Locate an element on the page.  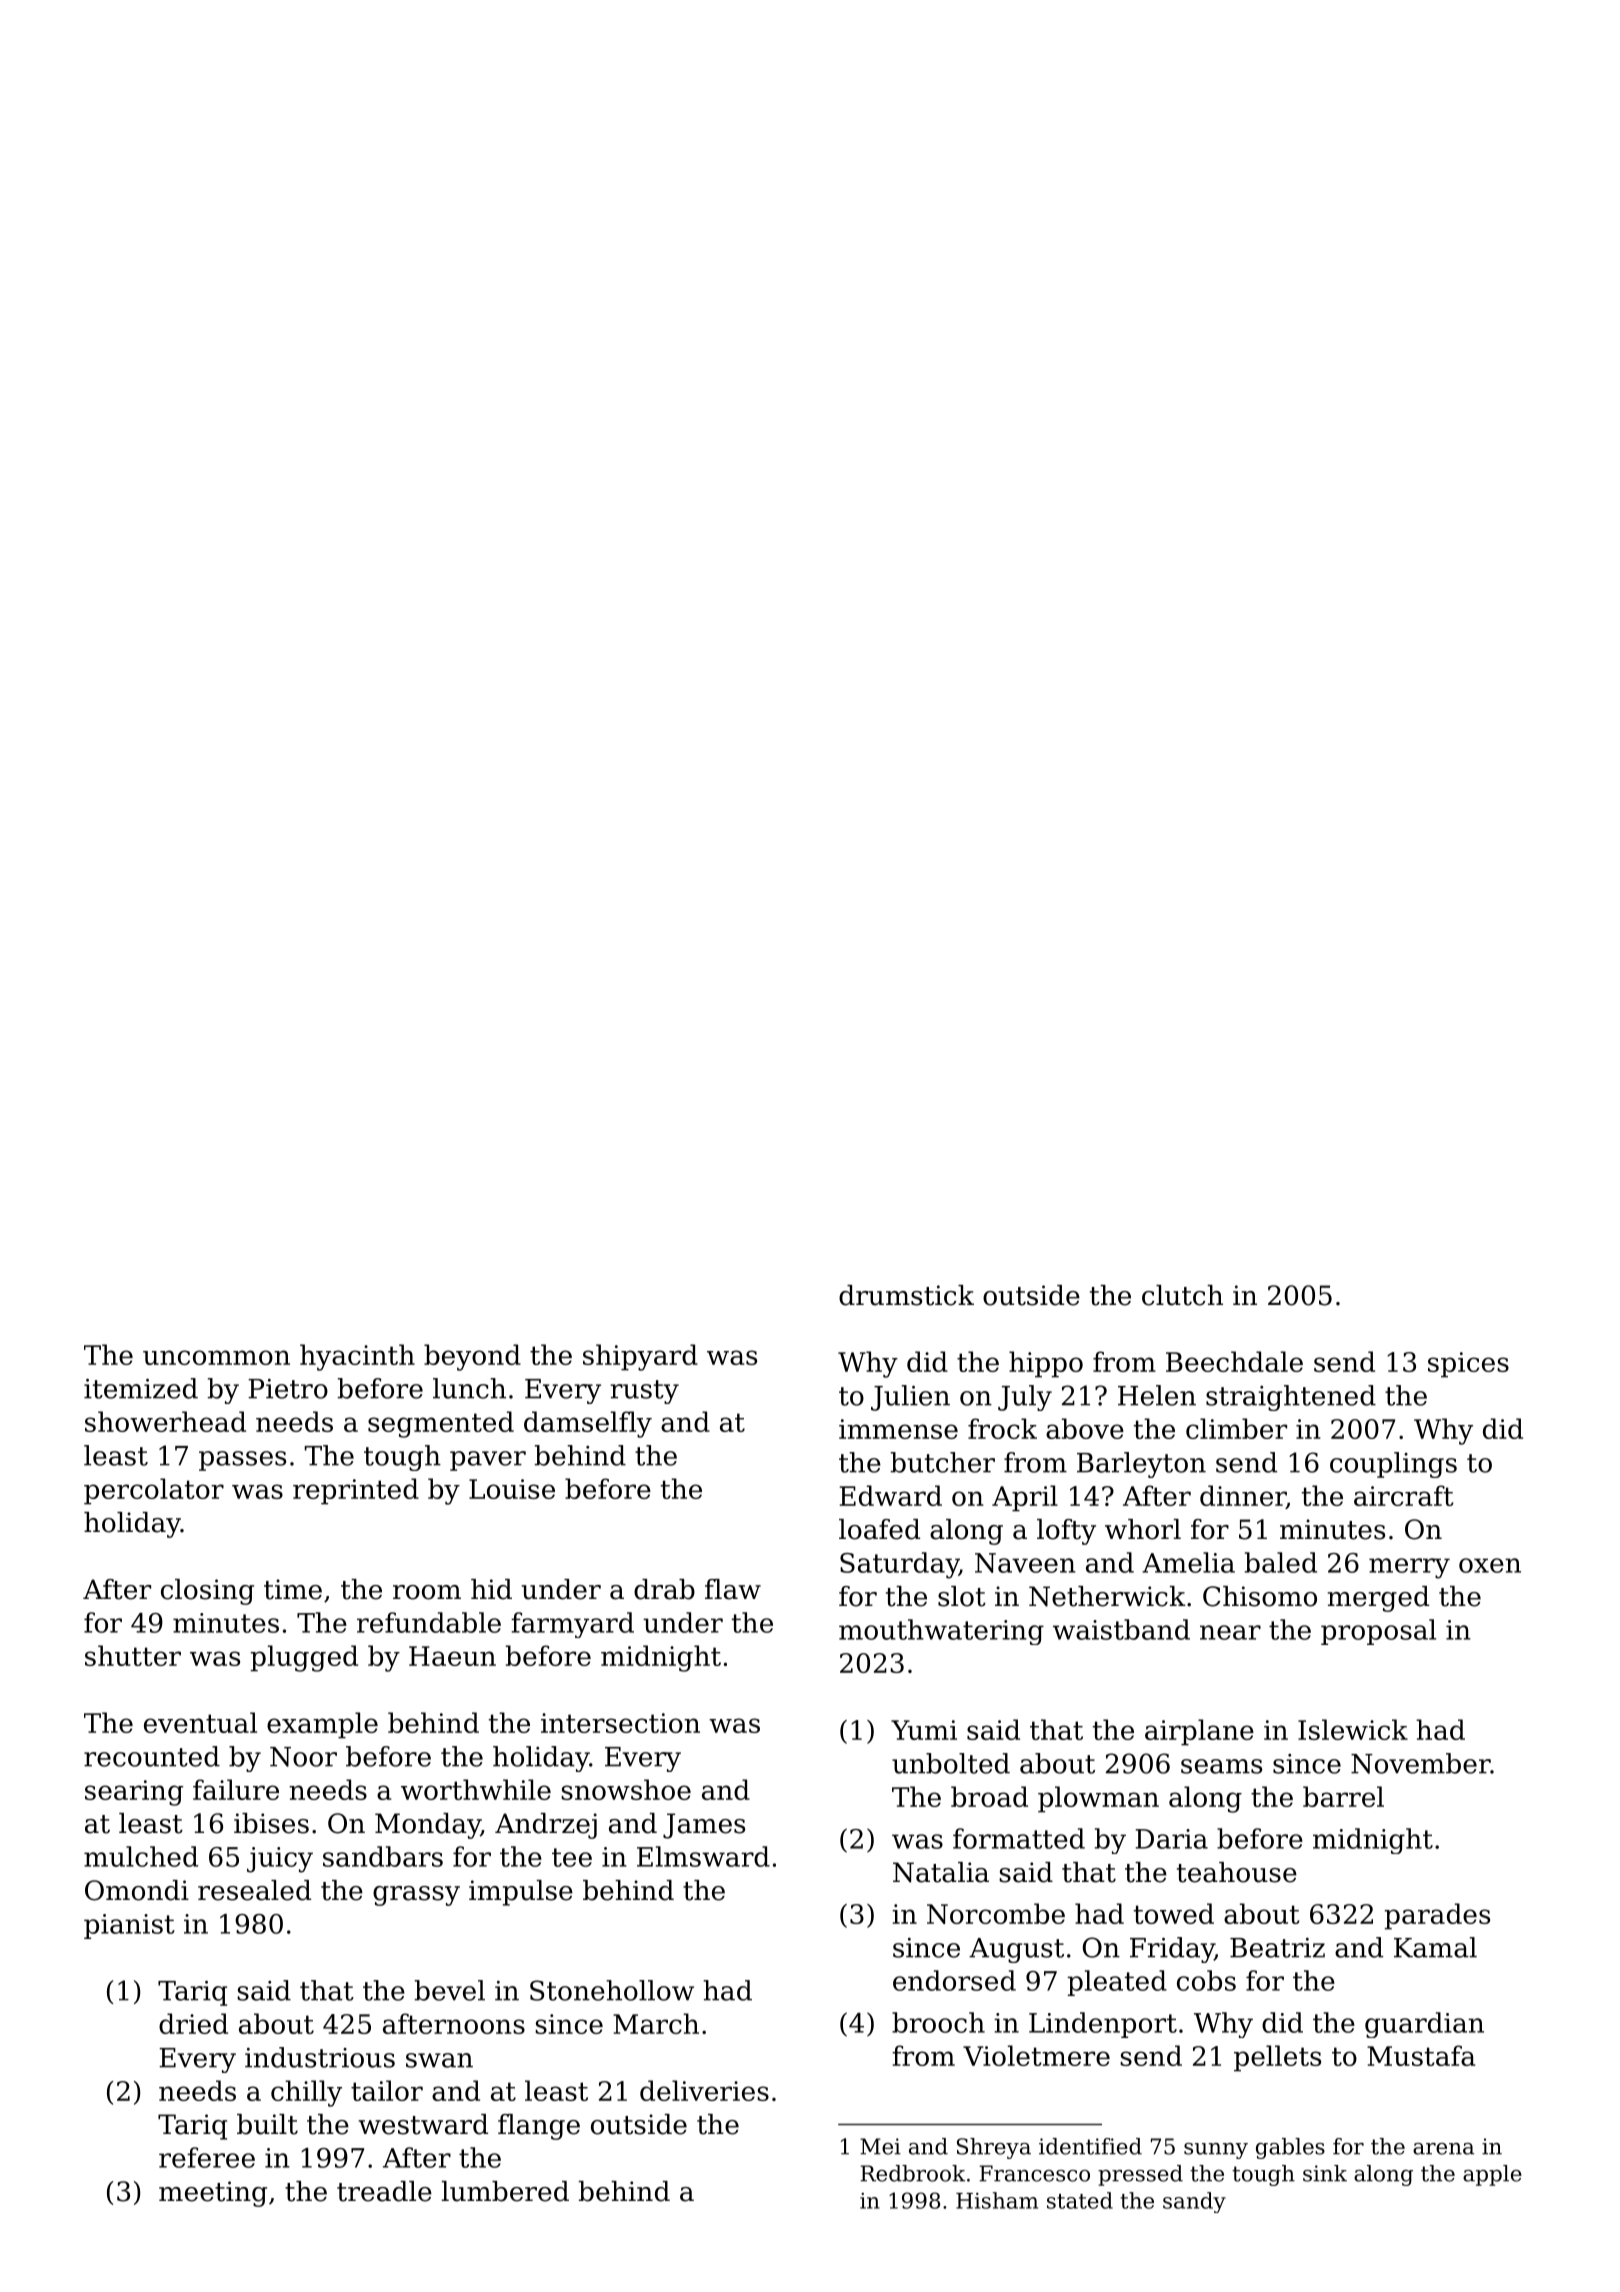
towed is located at coordinates (1174, 1913).
